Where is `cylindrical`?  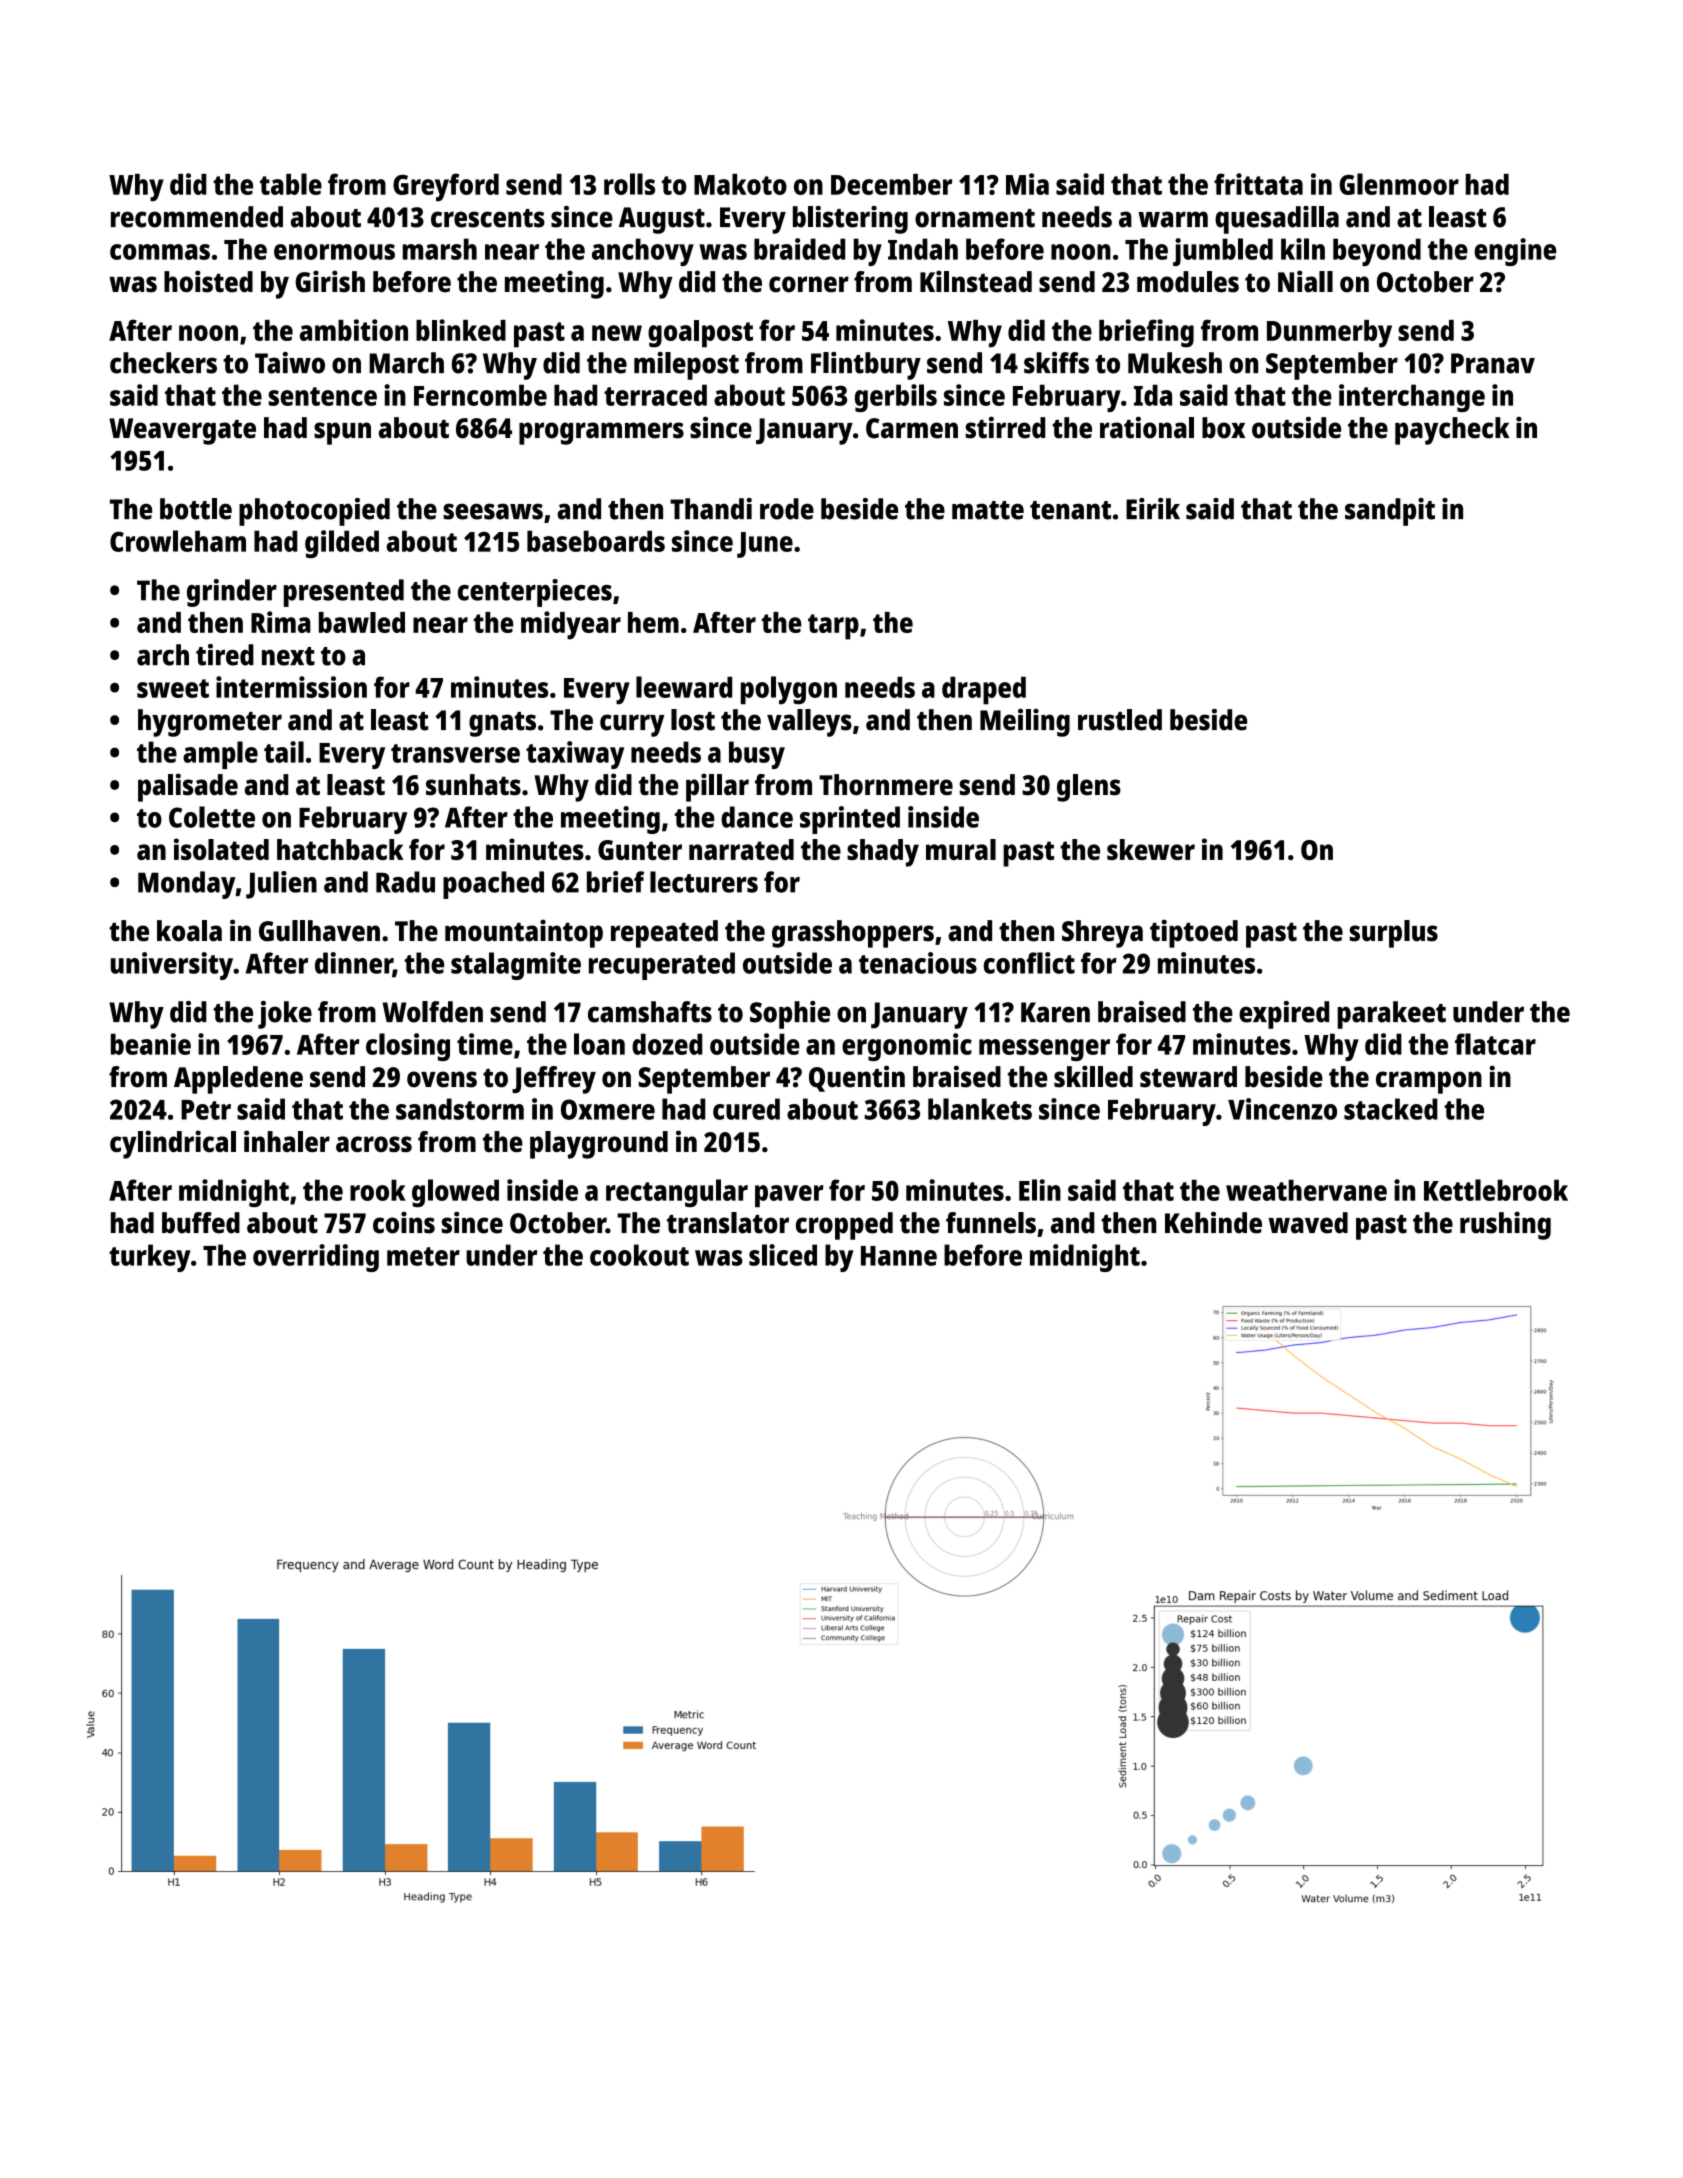
cylindrical is located at coordinates (173, 1144).
